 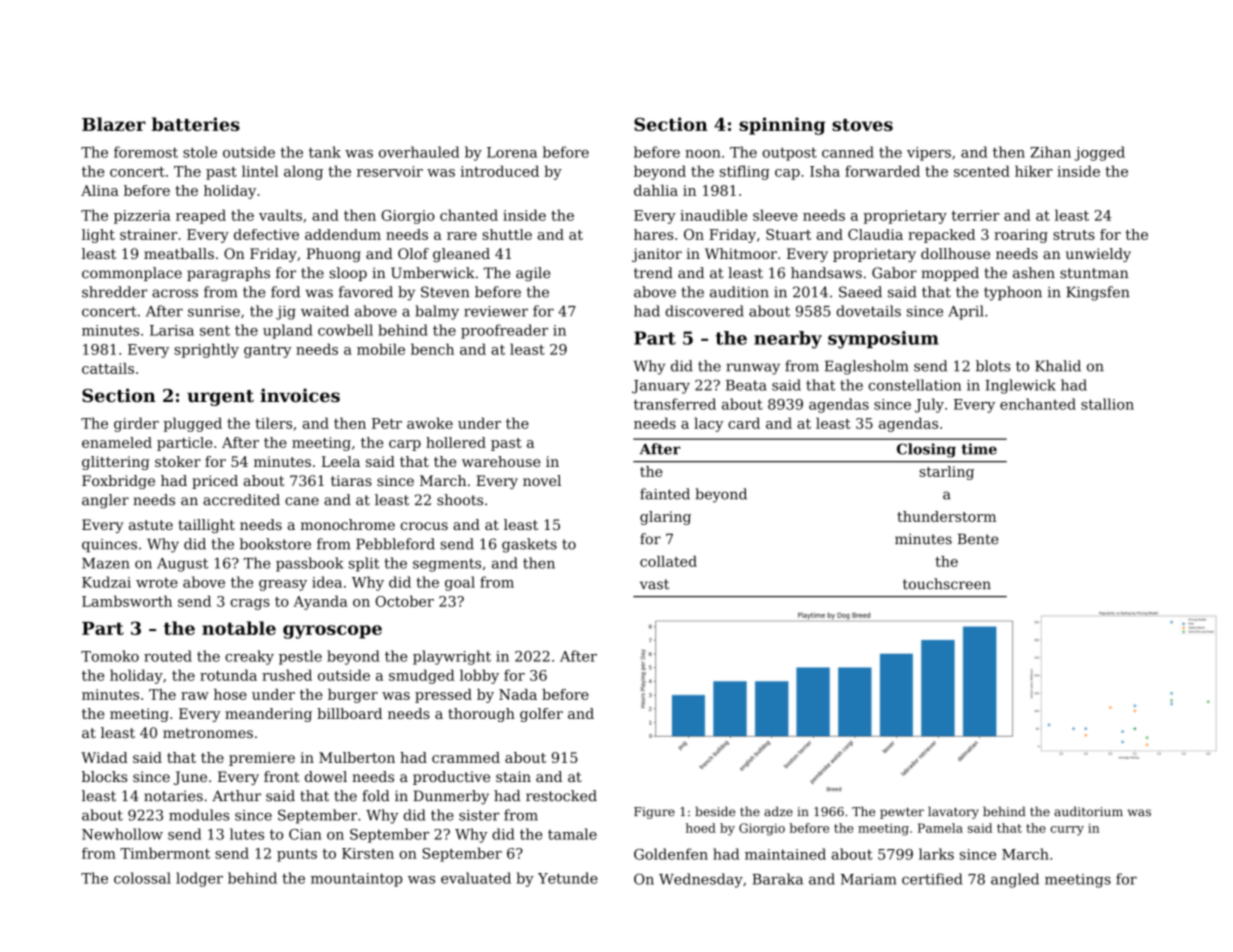 What do you see at coordinates (168, 656) in the image?
I see `routed` at bounding box center [168, 656].
